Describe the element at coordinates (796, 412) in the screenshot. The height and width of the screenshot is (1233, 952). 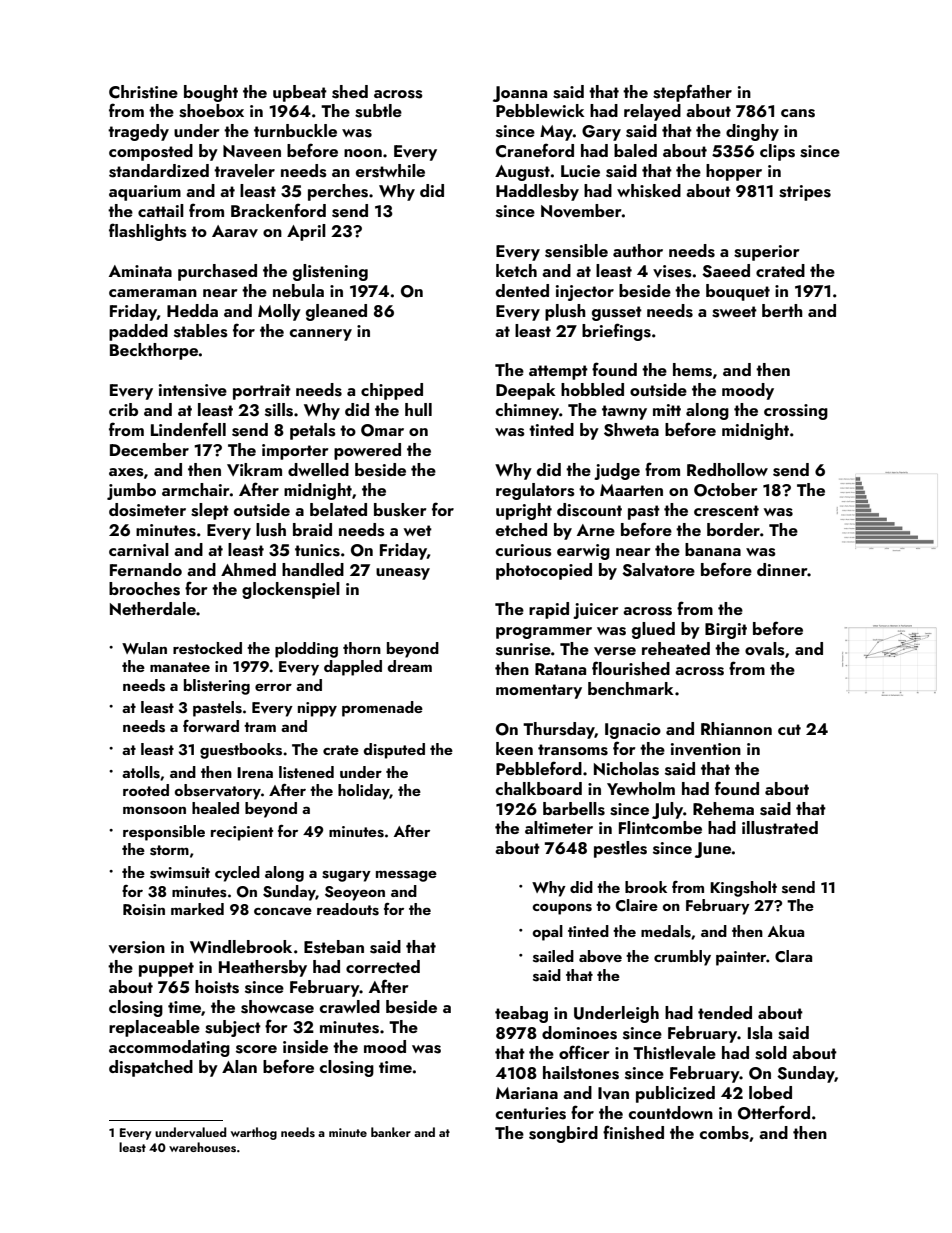
I see `crossing` at that location.
